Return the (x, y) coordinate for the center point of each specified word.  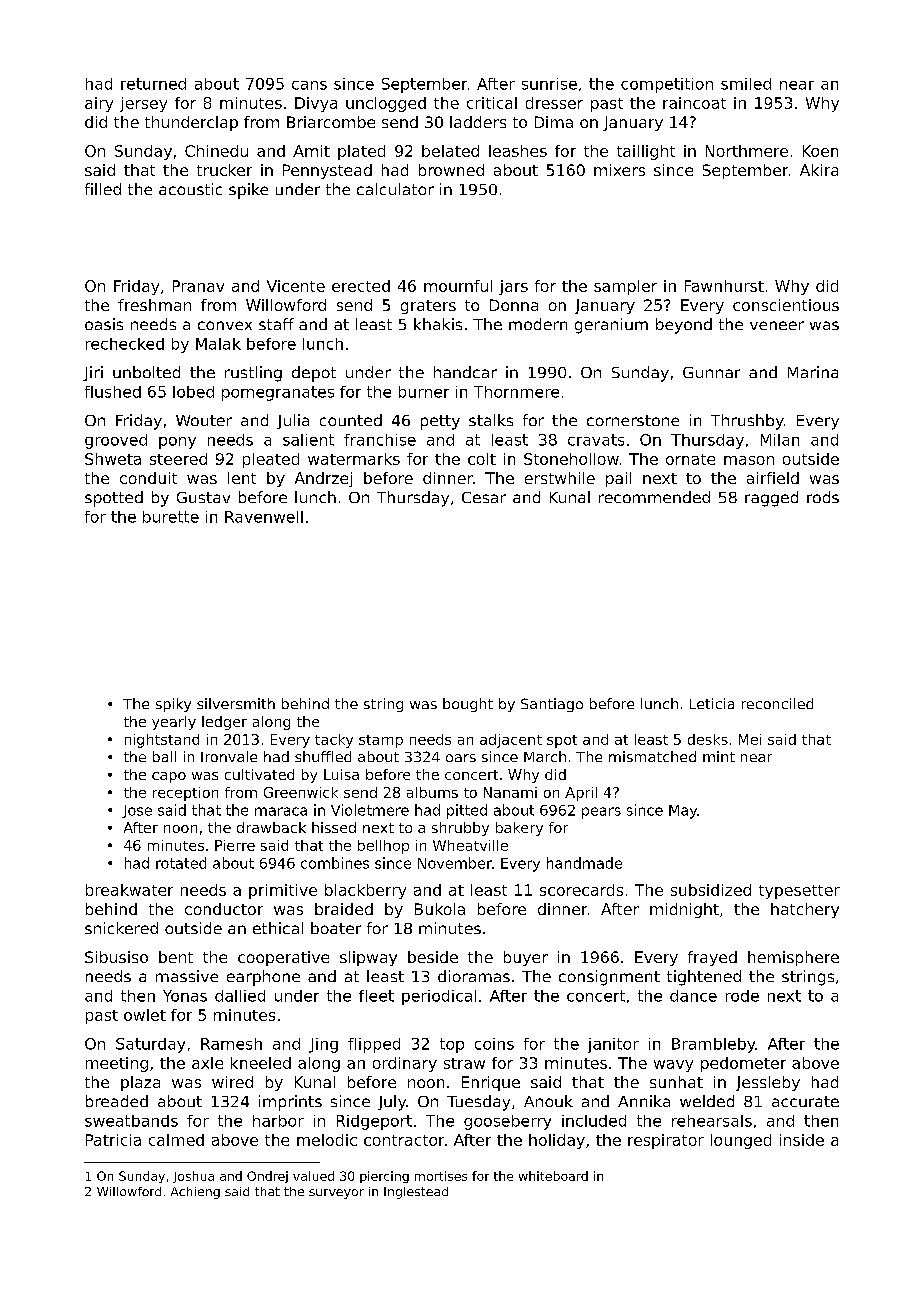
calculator (395, 189)
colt (482, 459)
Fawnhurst (724, 286)
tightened (704, 978)
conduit (148, 478)
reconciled (777, 703)
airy (99, 104)
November (455, 863)
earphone (263, 978)
